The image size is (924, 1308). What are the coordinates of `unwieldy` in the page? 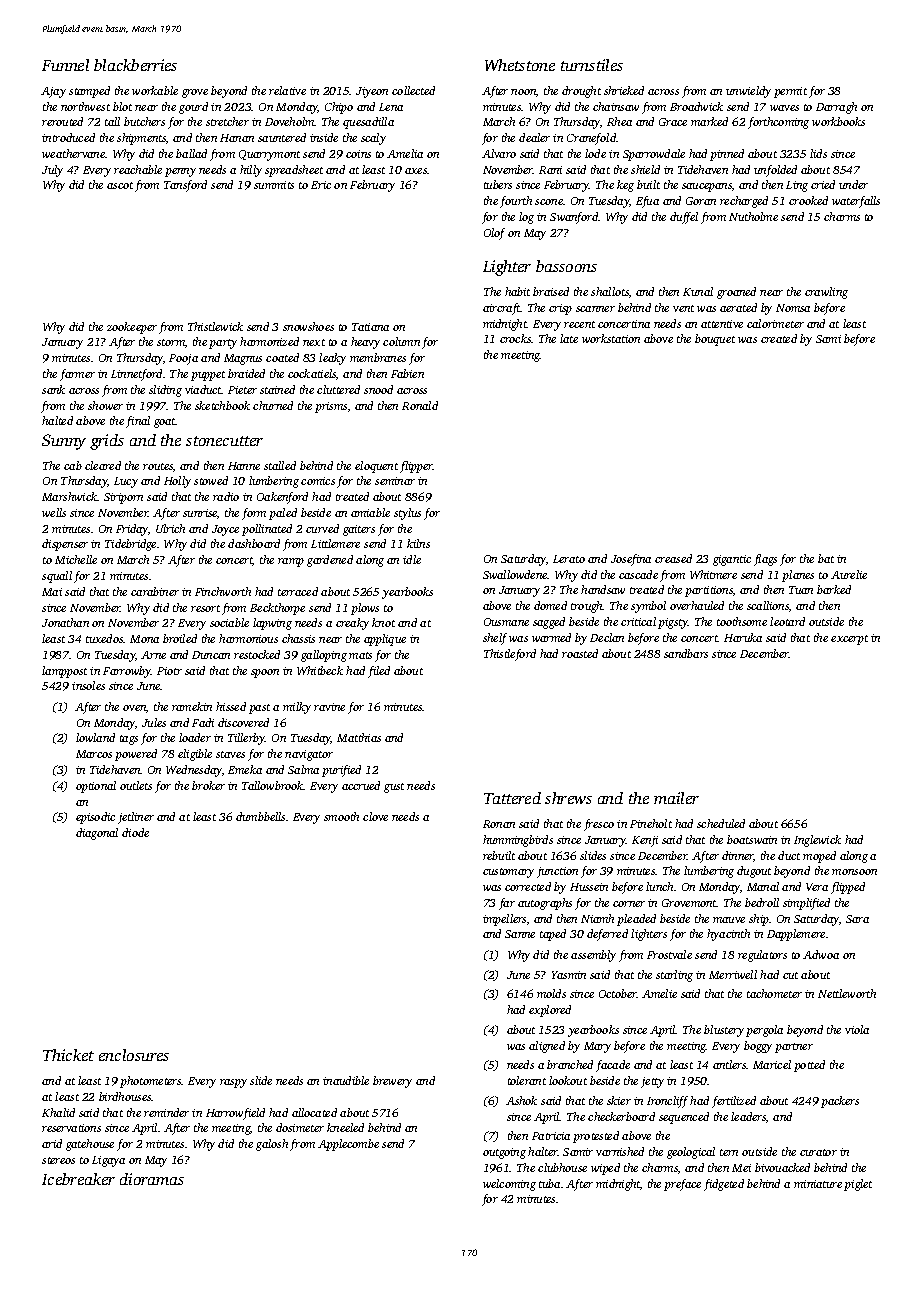 It's located at (748, 92).
